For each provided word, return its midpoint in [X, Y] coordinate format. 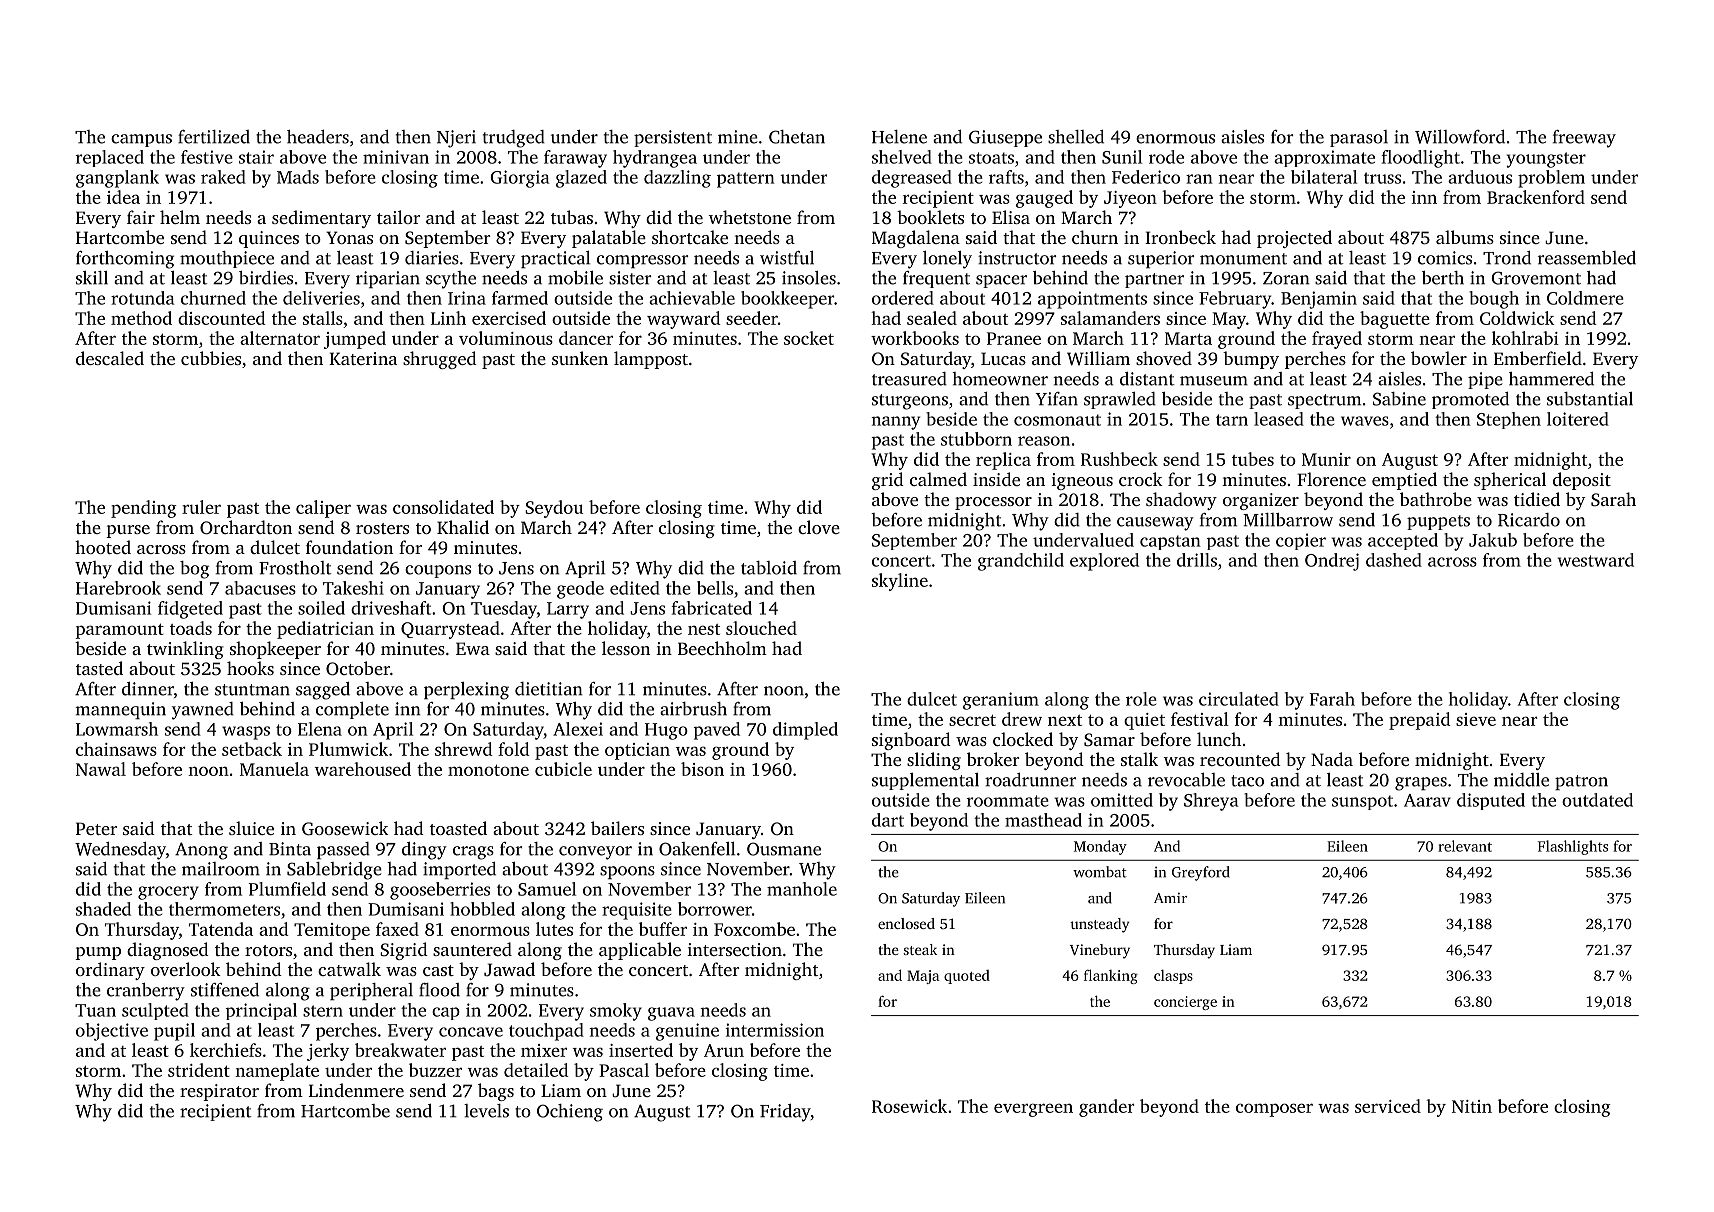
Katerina [363, 358]
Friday [785, 1113]
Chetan [797, 137]
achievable [692, 298]
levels [486, 1111]
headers [318, 137]
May [1229, 320]
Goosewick [345, 828]
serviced [1388, 1106]
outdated [1597, 800]
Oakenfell [697, 849]
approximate [1324, 158]
